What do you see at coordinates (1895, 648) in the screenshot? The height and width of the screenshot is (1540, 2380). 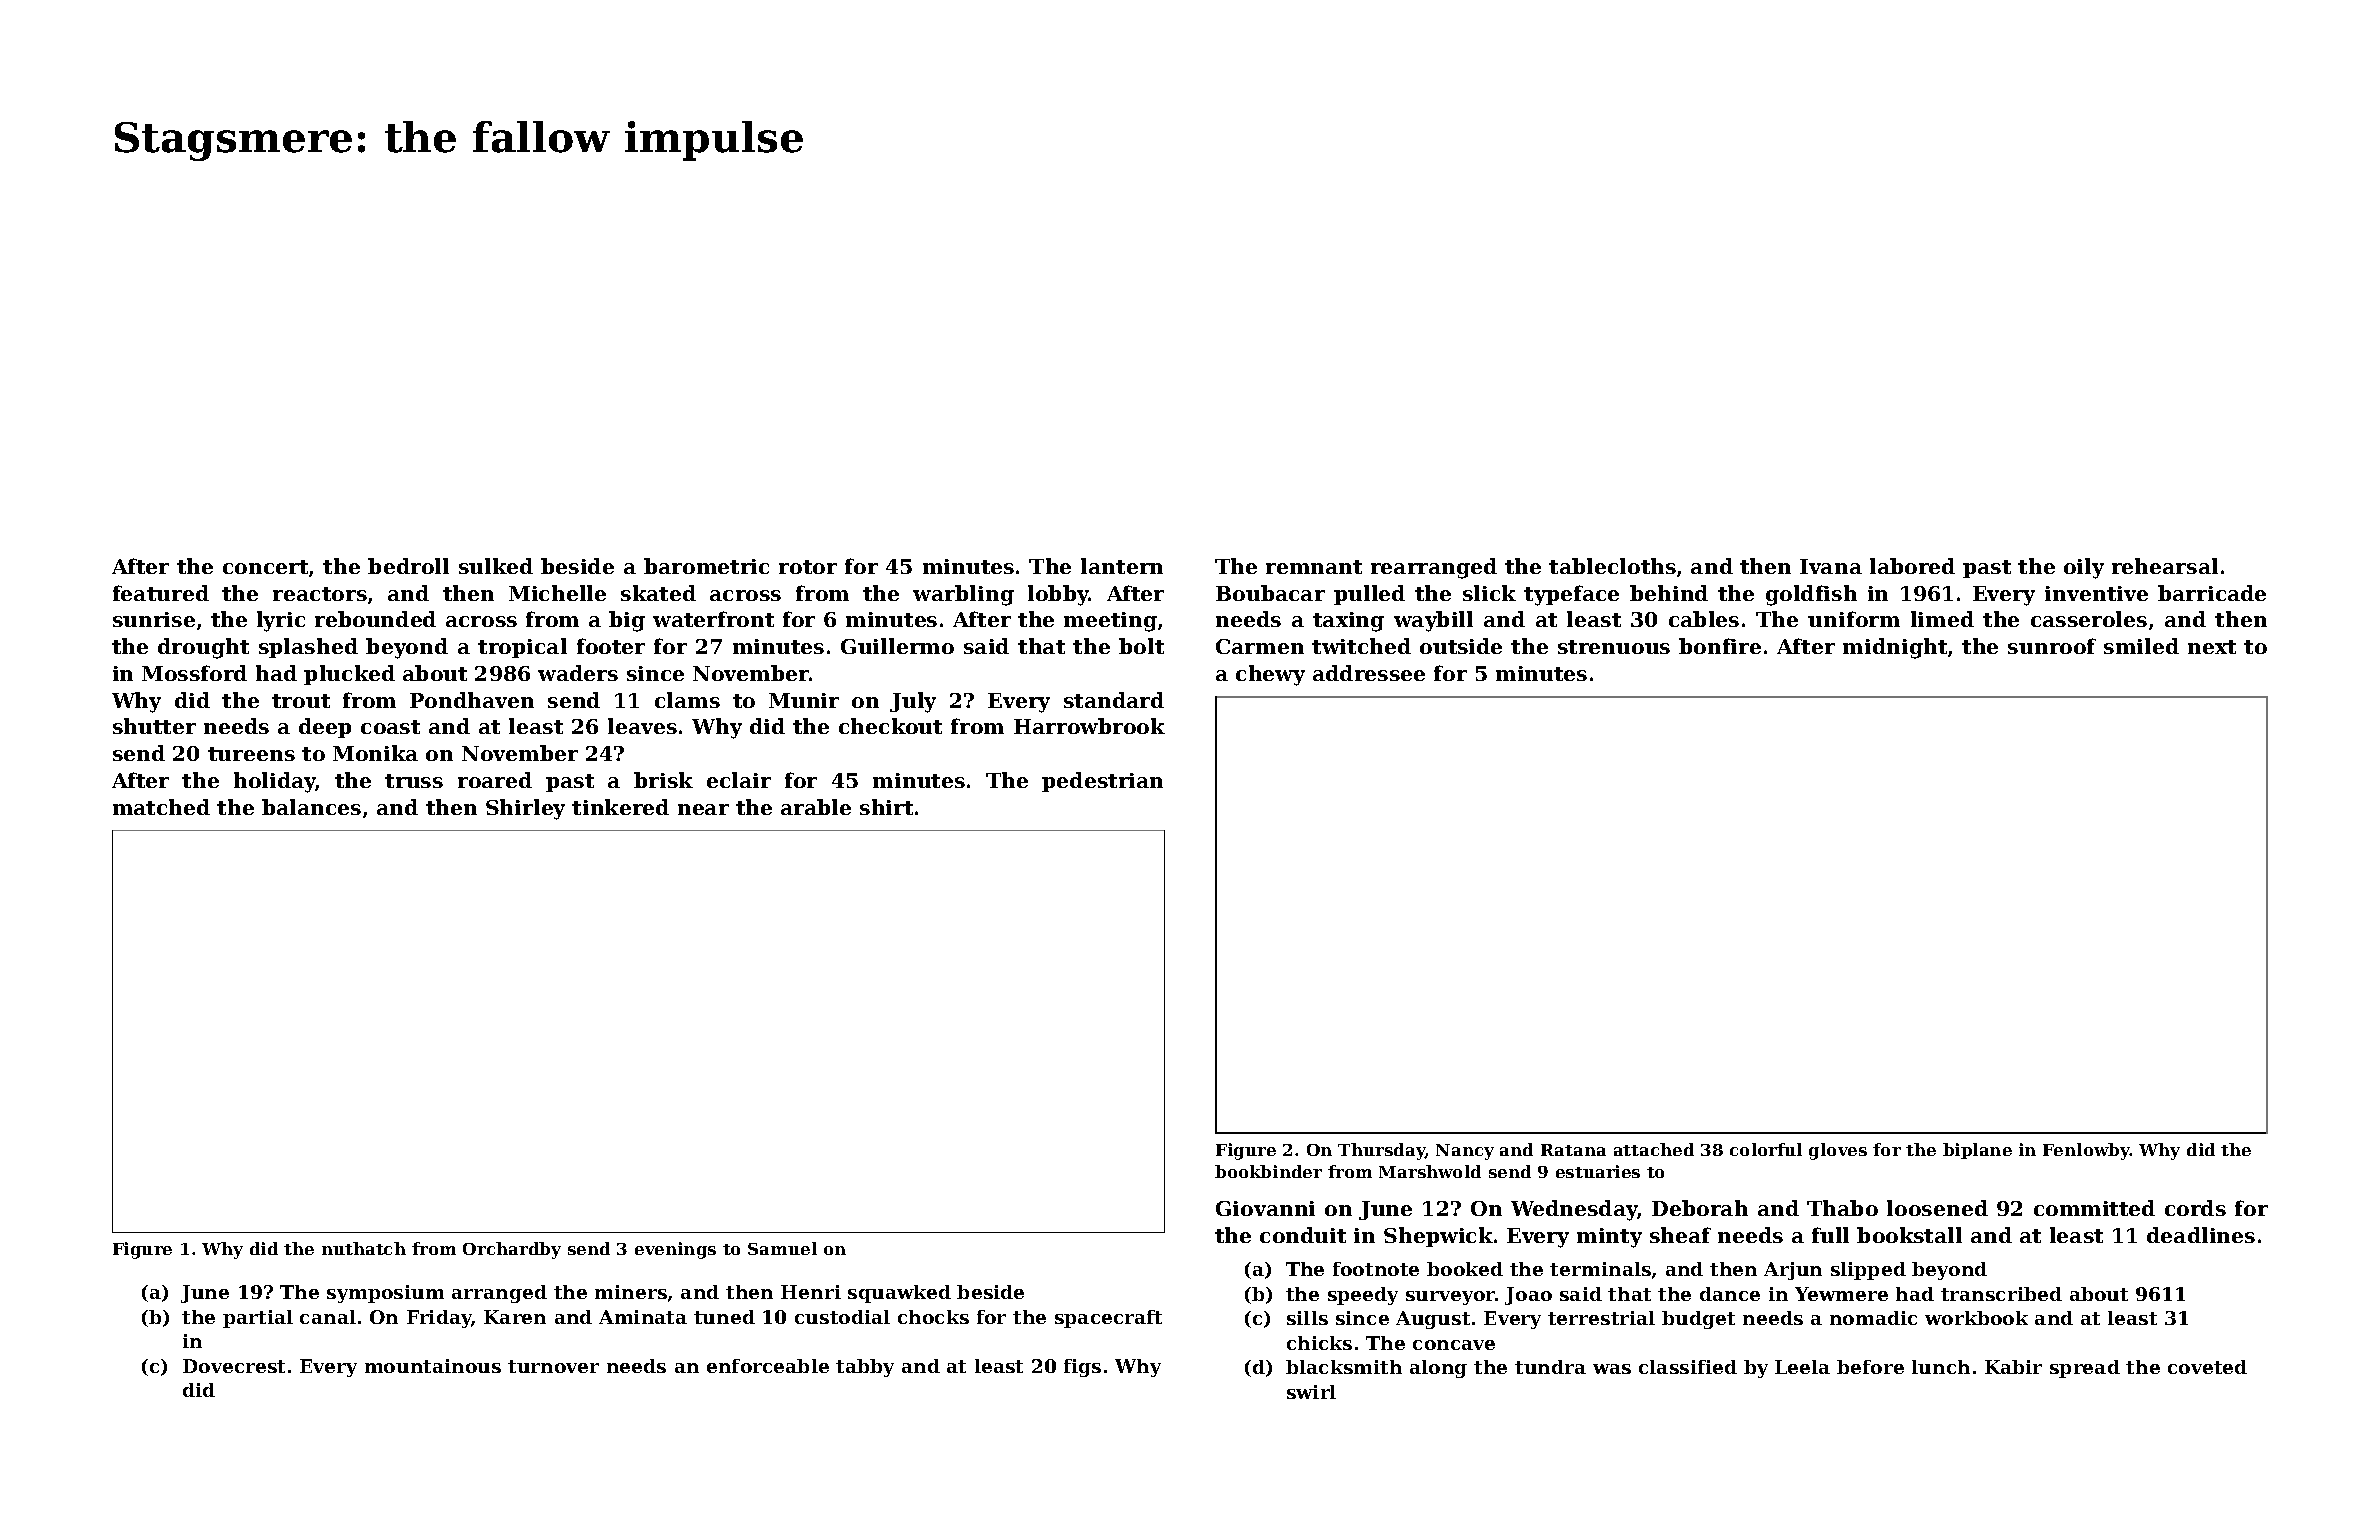 I see `midnight` at bounding box center [1895, 648].
